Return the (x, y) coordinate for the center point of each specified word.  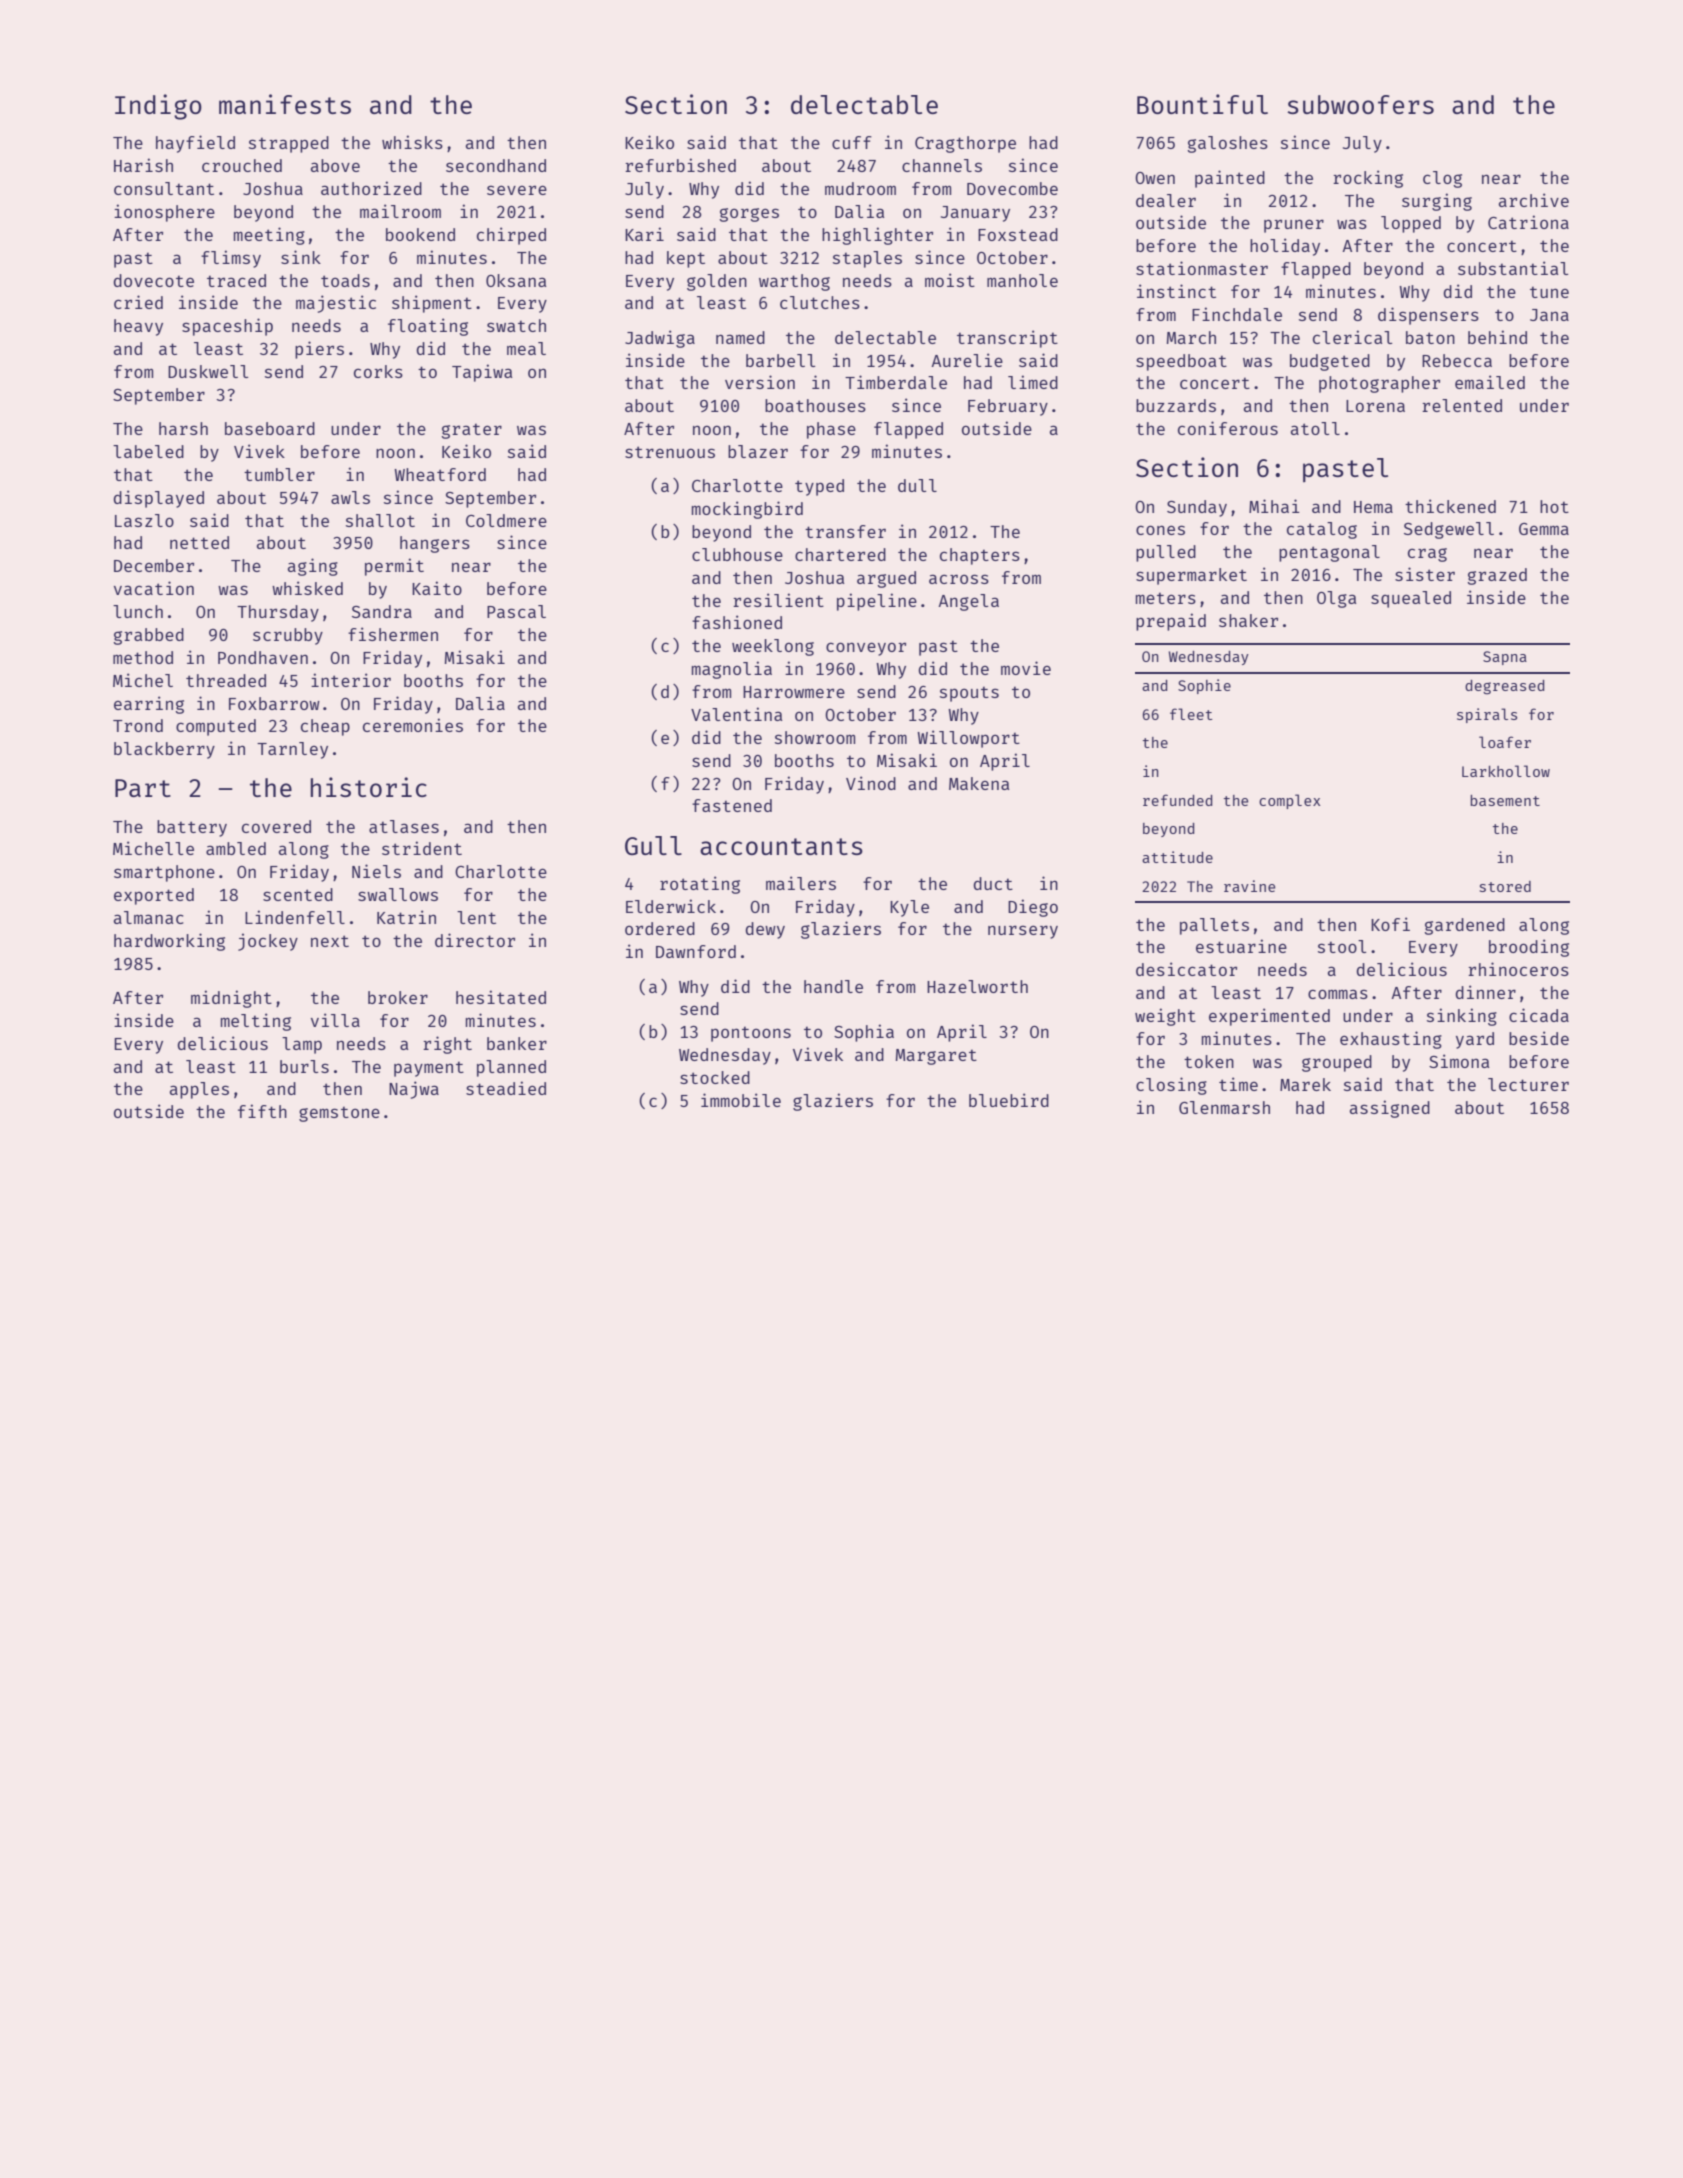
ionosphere (164, 213)
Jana (1549, 315)
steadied (506, 1088)
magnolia (732, 670)
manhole (1022, 280)
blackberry (164, 750)
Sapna (1505, 658)
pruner (1294, 226)
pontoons (751, 1034)
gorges (749, 215)
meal (526, 348)
